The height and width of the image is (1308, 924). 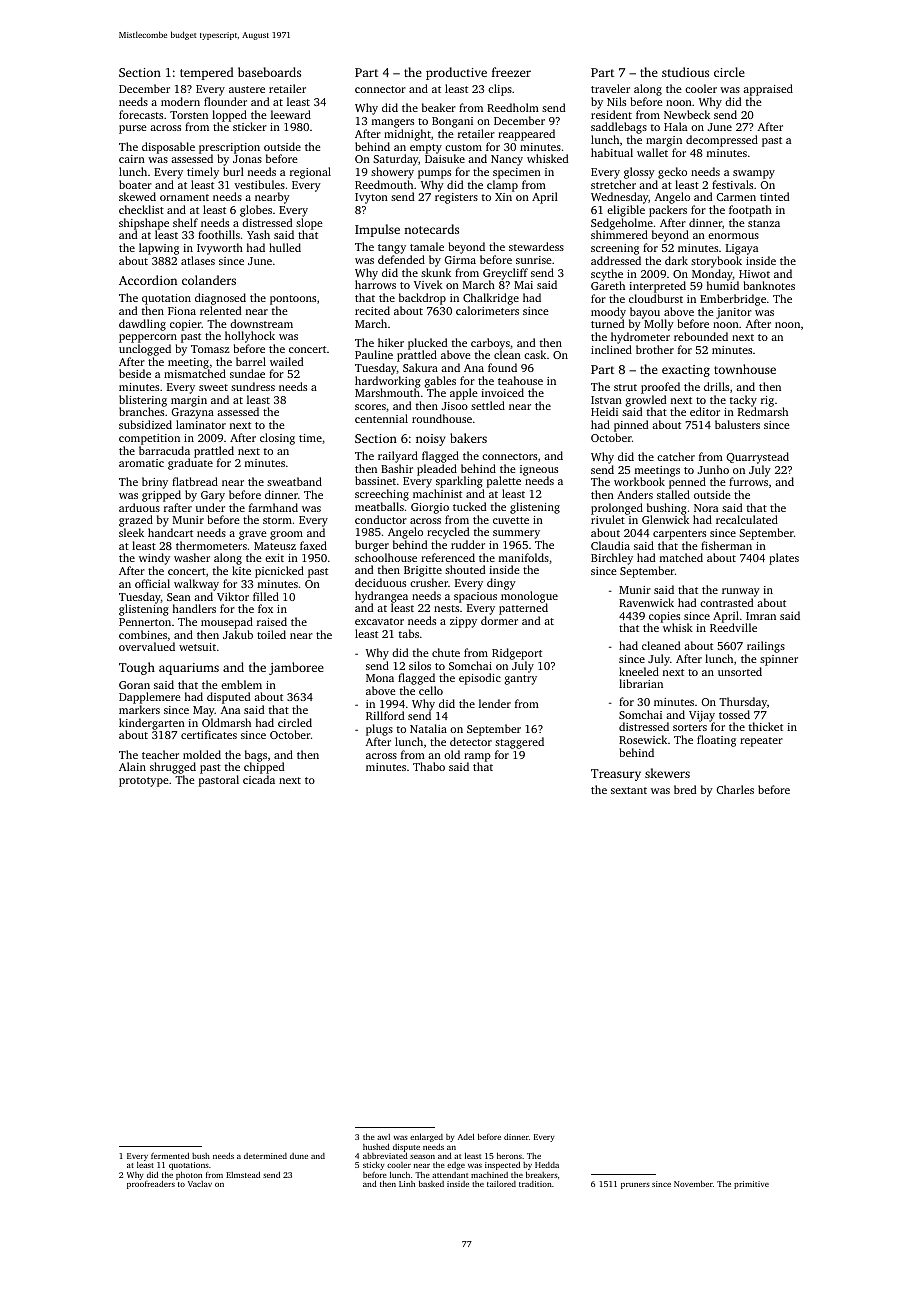 What do you see at coordinates (151, 1185) in the image?
I see `proofreaders` at bounding box center [151, 1185].
